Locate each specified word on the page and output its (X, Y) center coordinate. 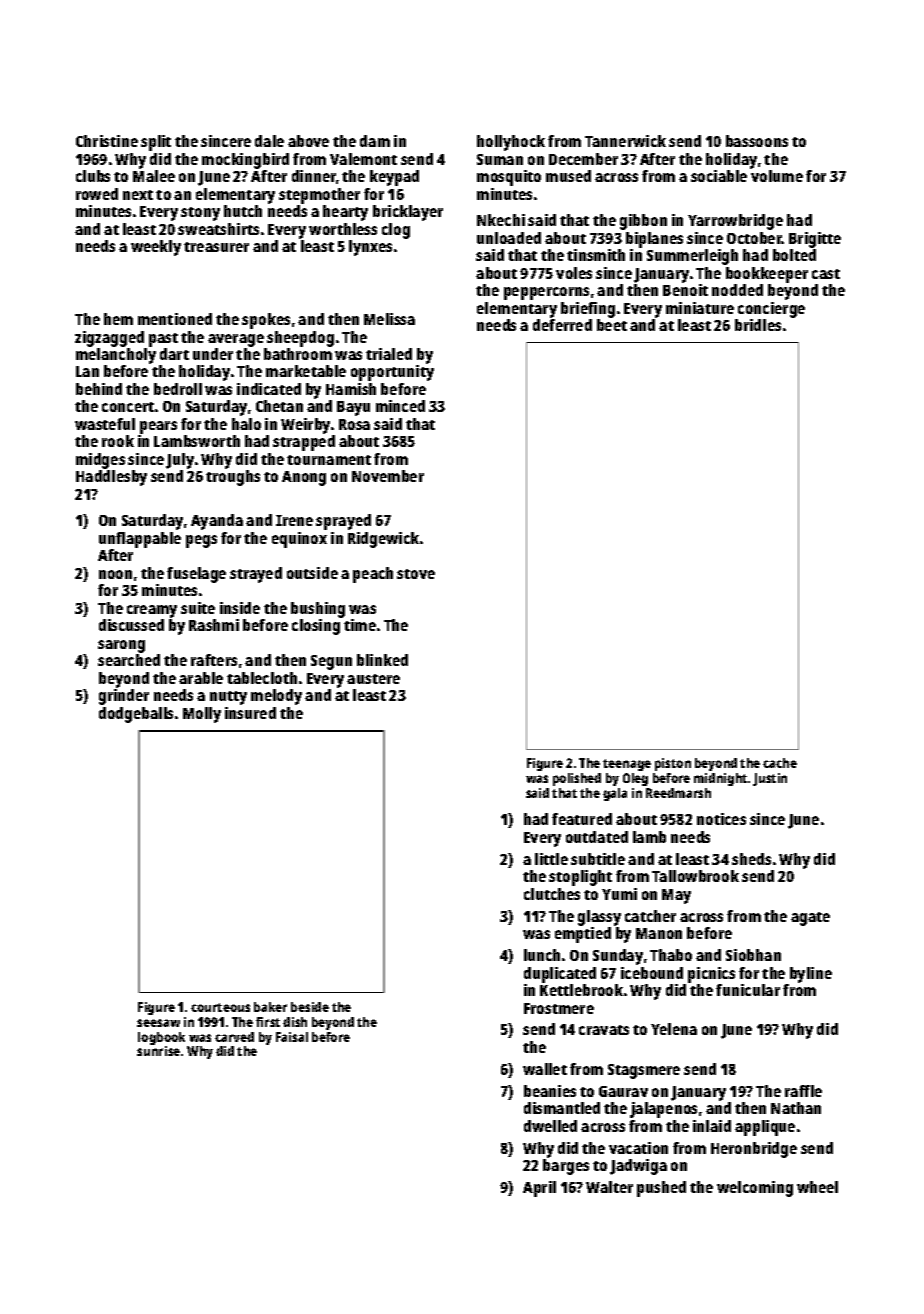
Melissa (389, 319)
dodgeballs (136, 715)
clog (396, 231)
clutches (552, 894)
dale (269, 141)
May (676, 896)
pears (158, 427)
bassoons (757, 141)
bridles (758, 325)
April (539, 1189)
